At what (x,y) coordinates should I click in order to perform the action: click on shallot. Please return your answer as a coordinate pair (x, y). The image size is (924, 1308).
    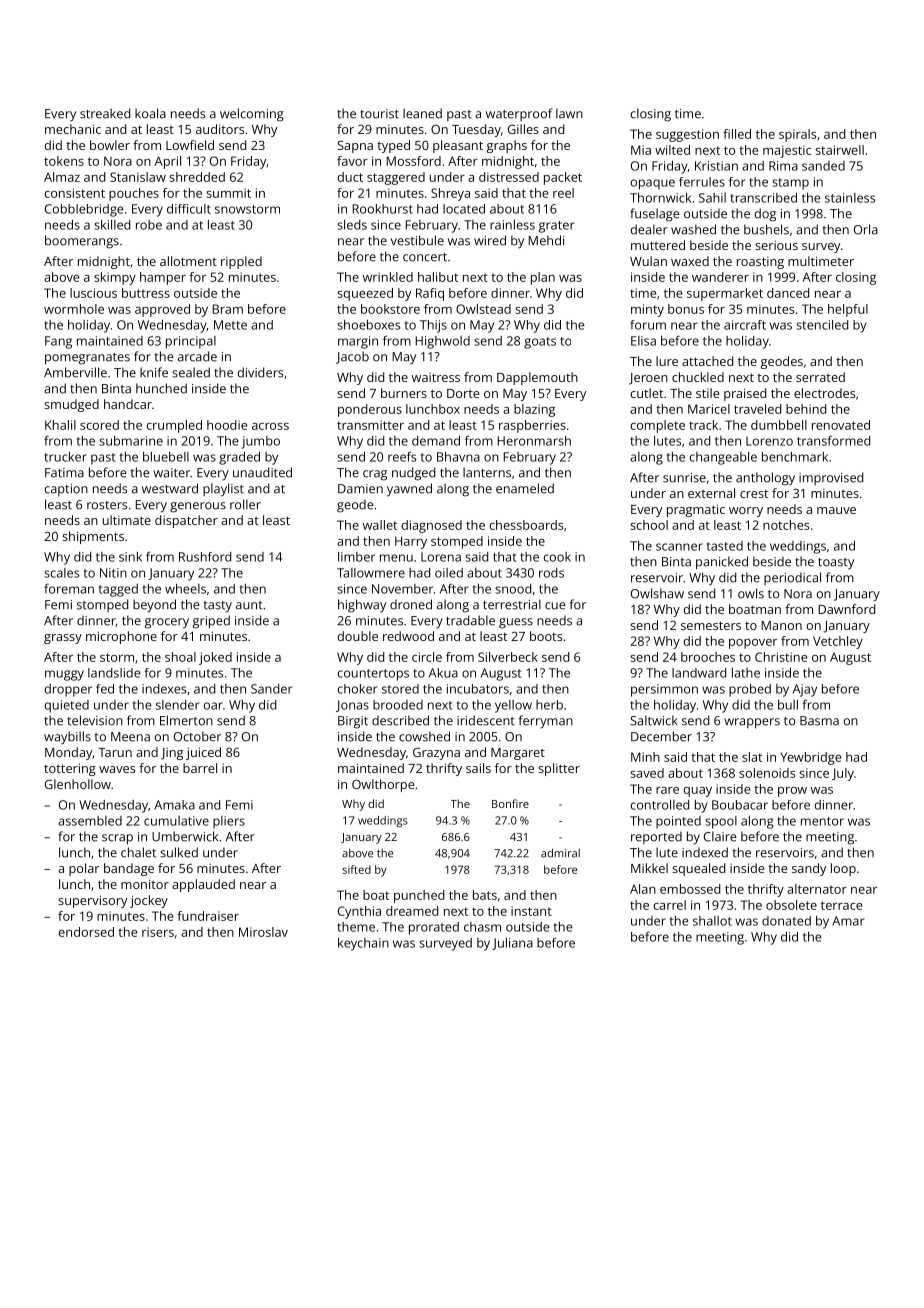
    Looking at the image, I should click on (712, 921).
